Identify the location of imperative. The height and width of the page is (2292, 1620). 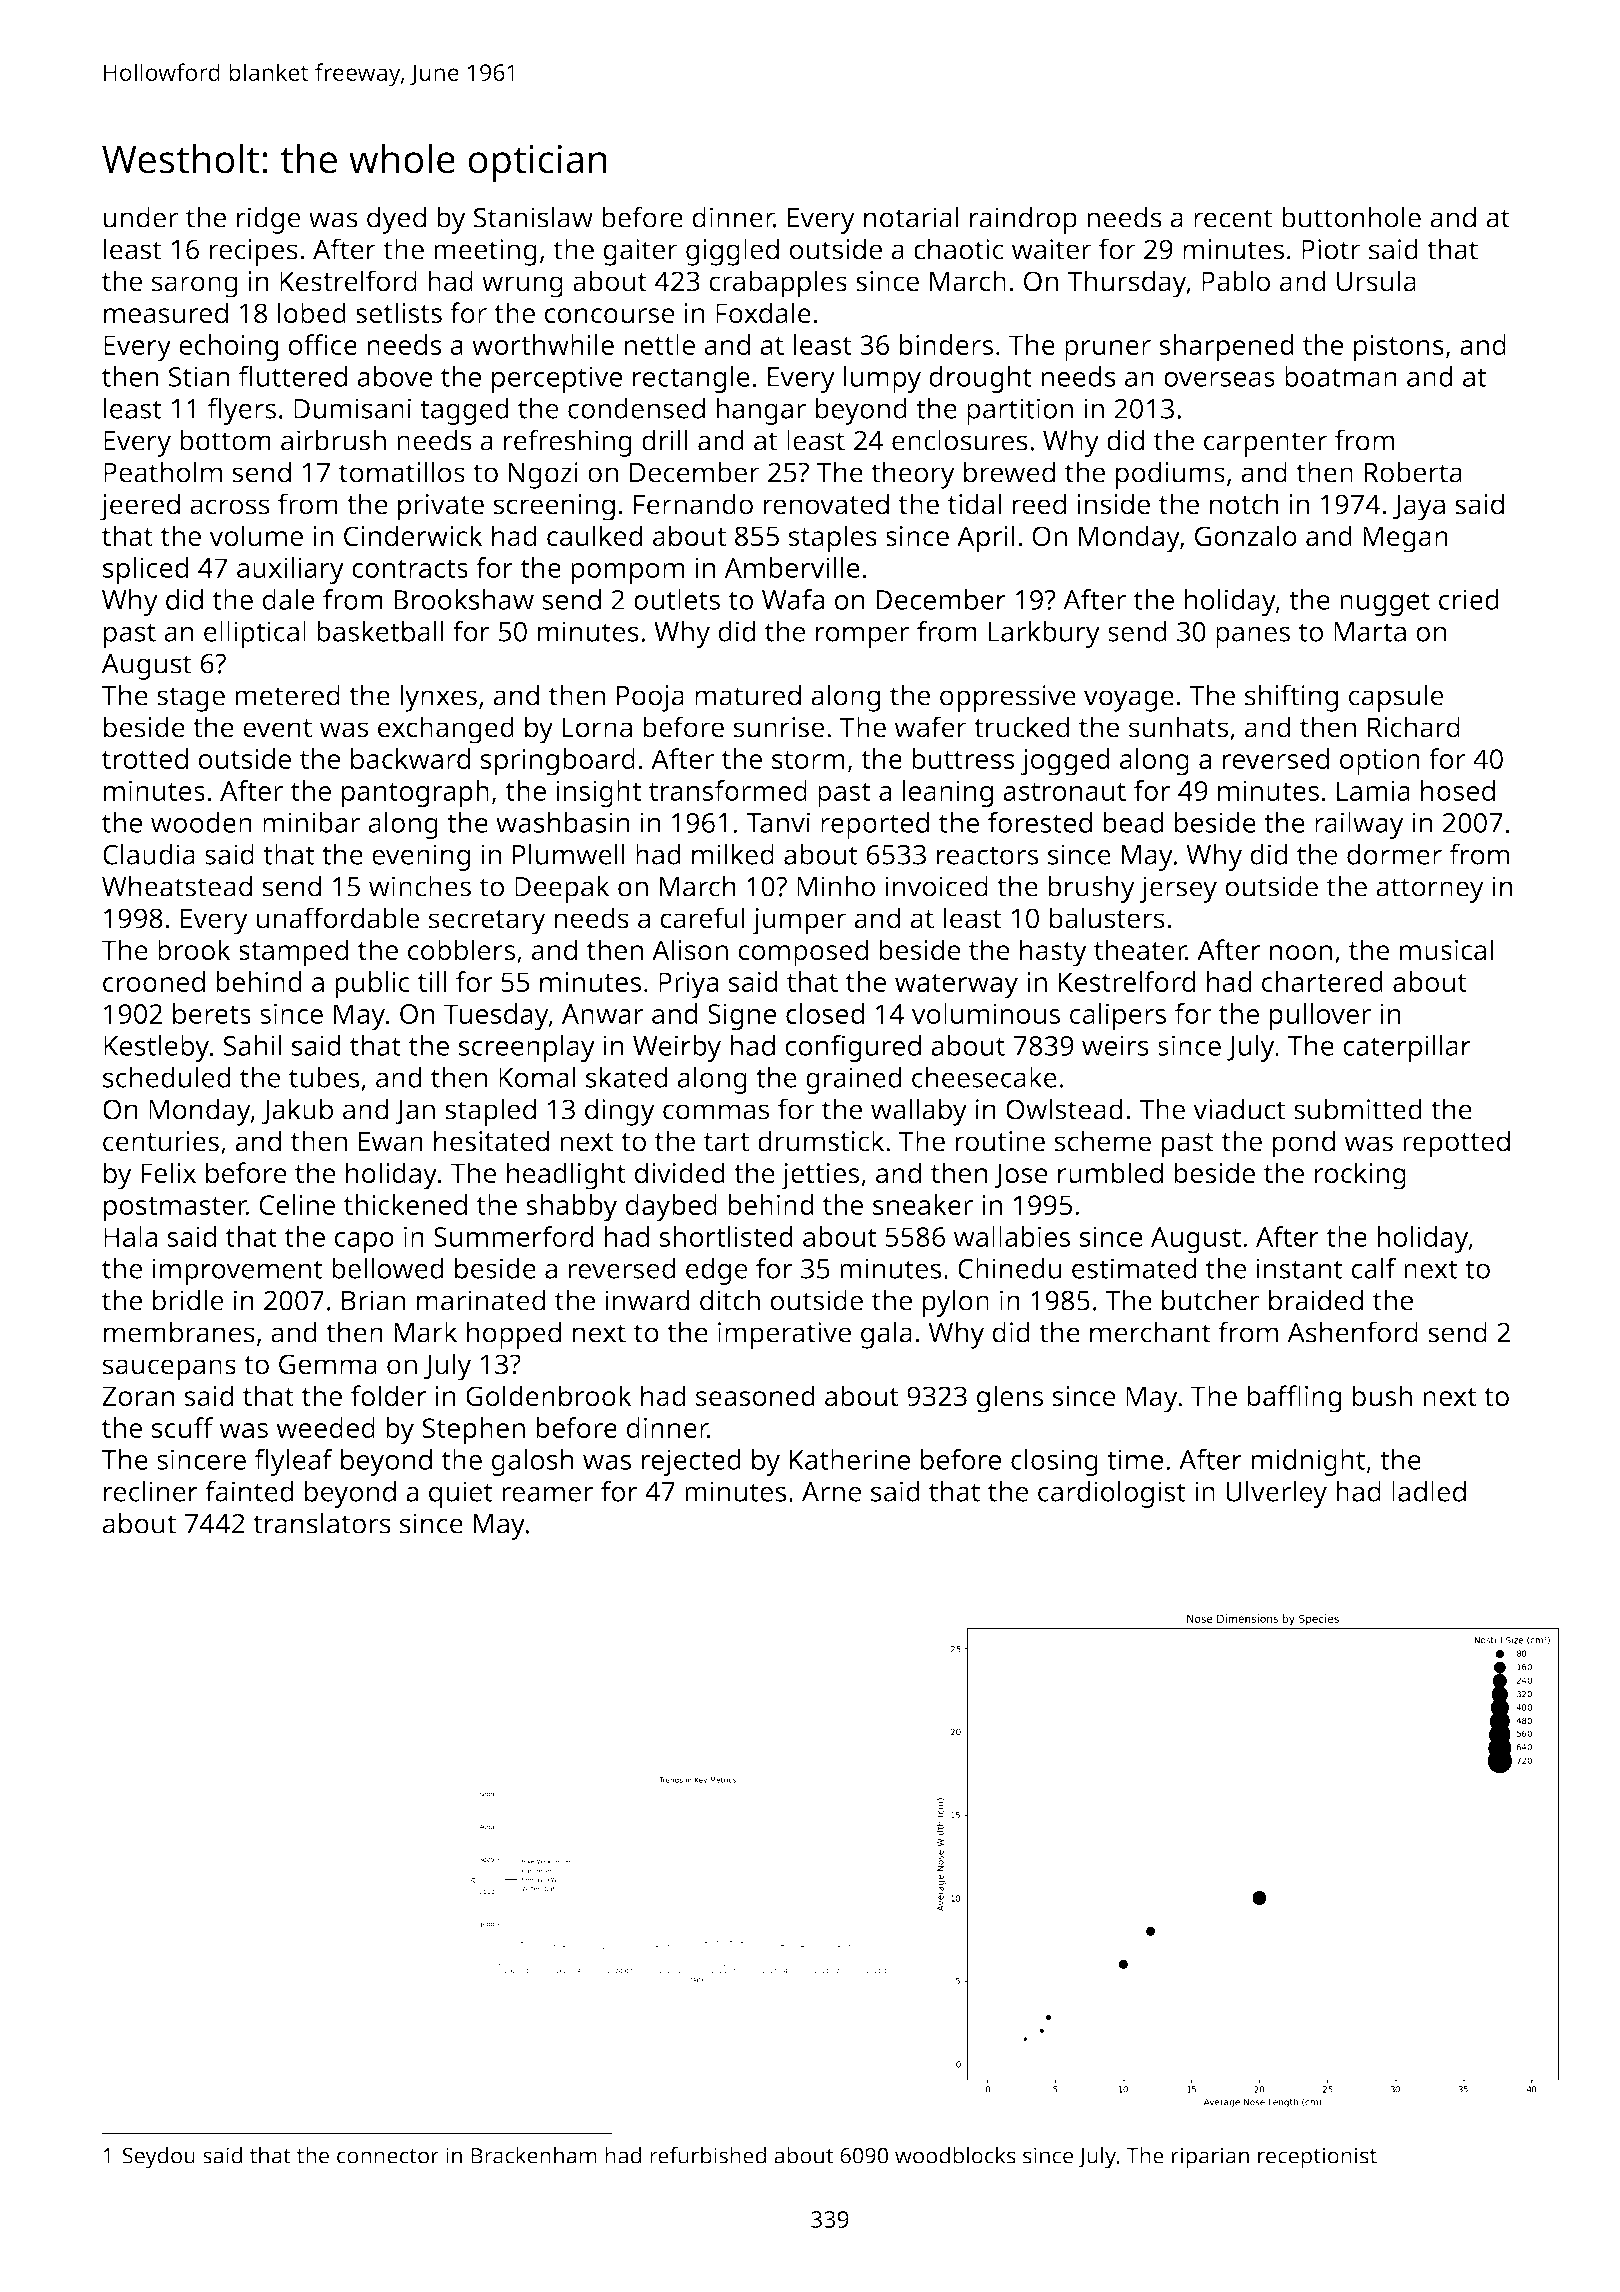
(784, 1335).
